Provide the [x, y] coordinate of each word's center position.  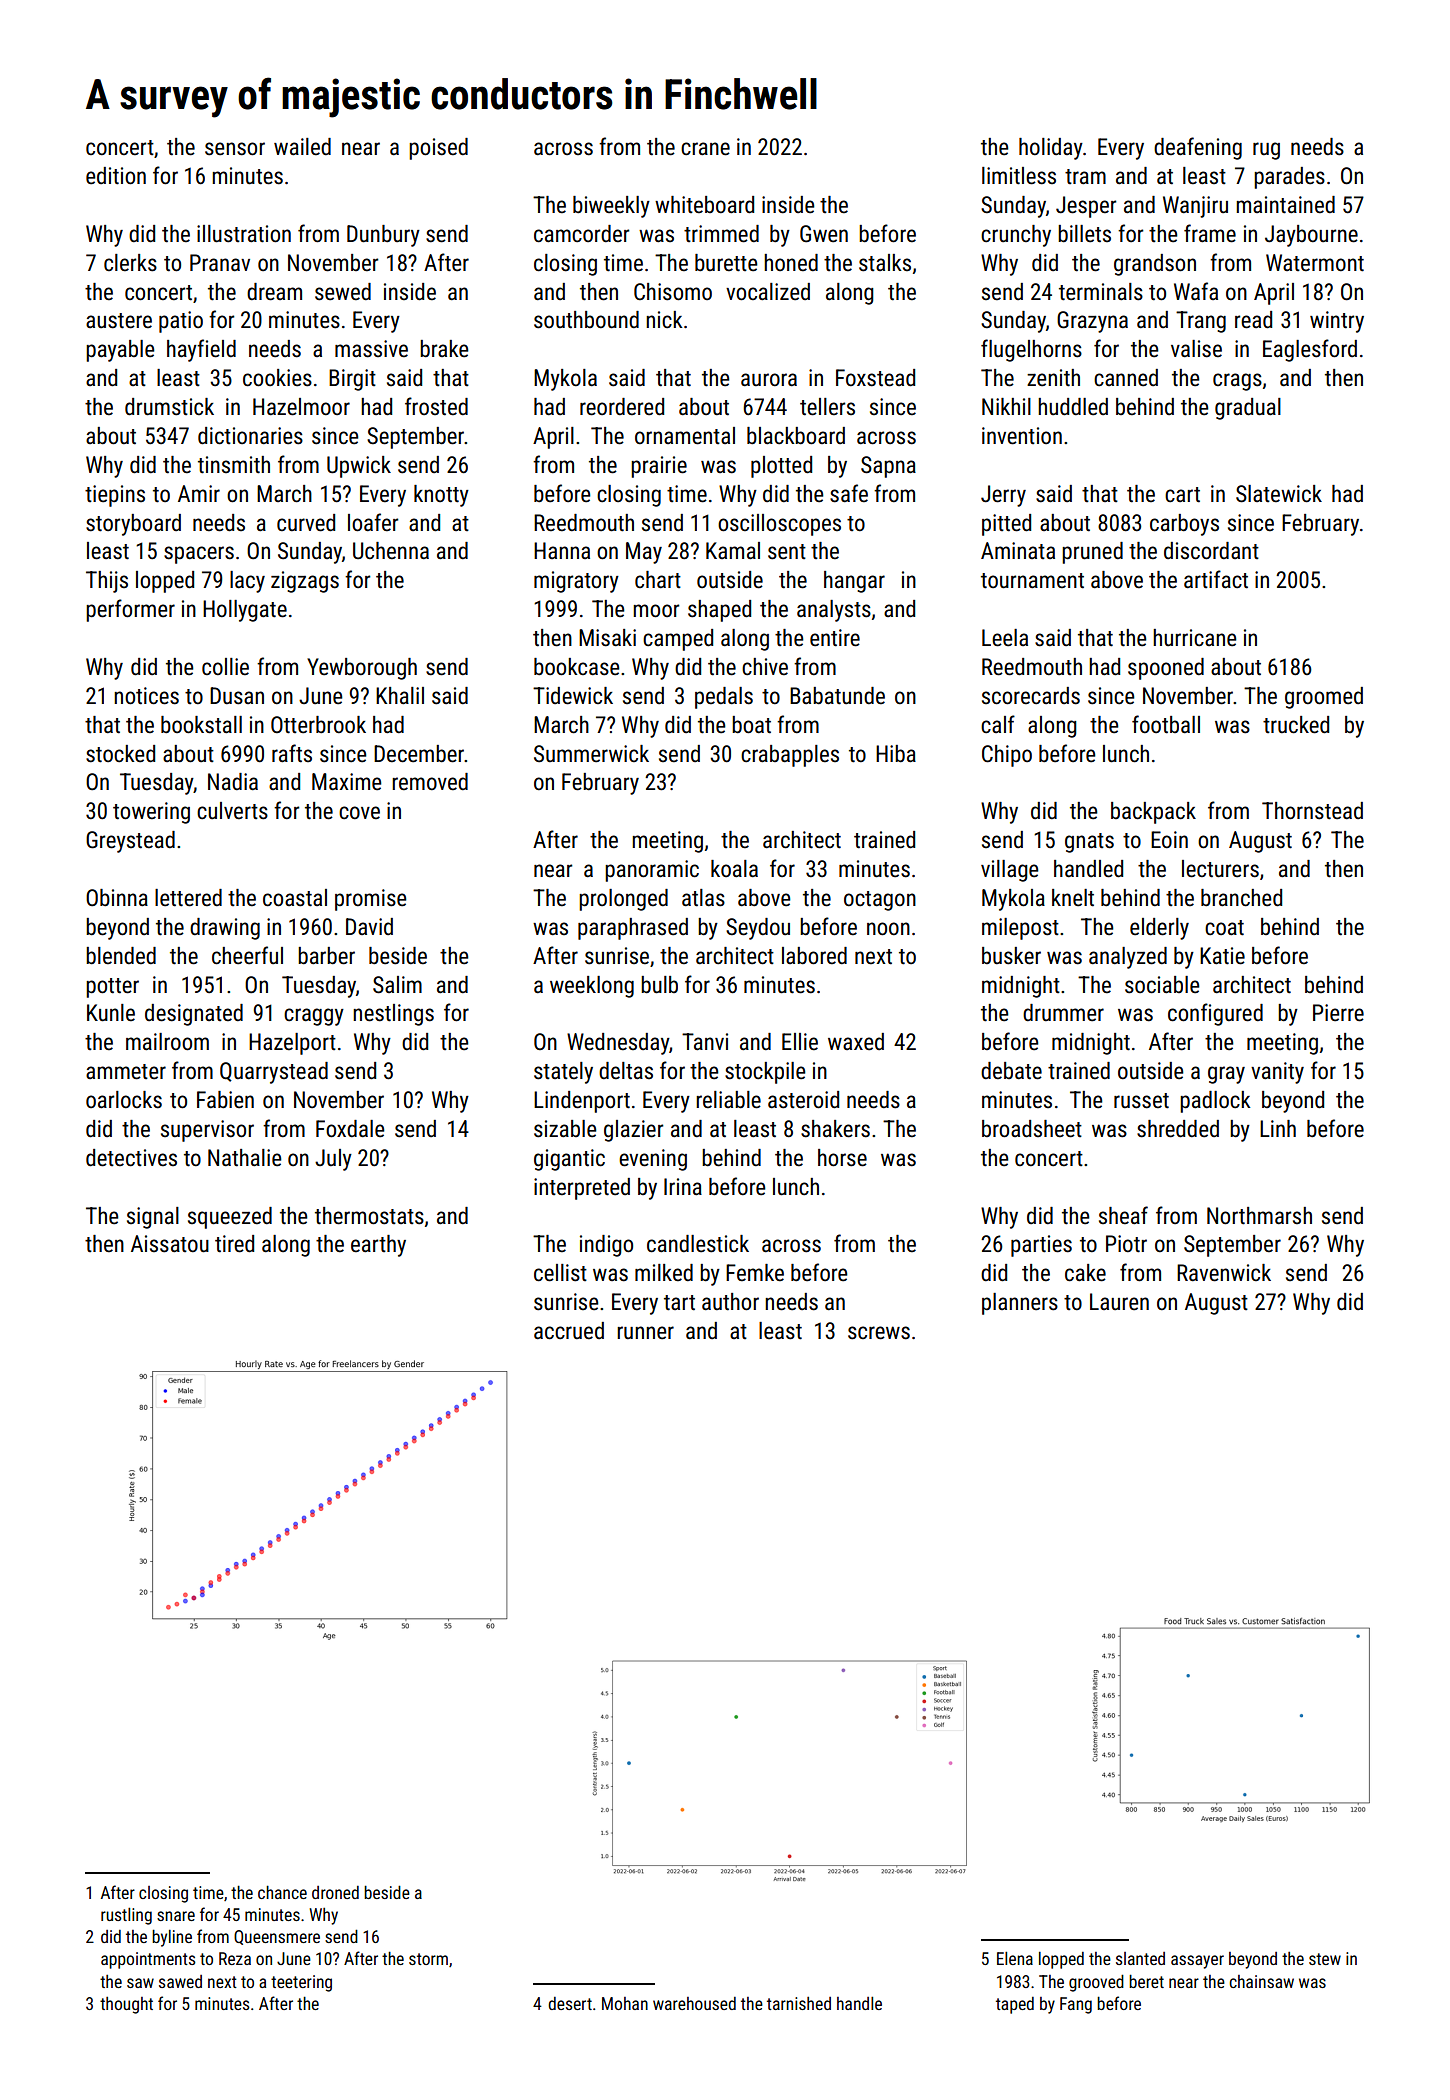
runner [645, 1333]
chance [282, 1892]
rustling [126, 1916]
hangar [854, 582]
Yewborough [362, 669]
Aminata [1018, 550]
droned [335, 1892]
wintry [1337, 322]
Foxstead [875, 378]
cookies [277, 378]
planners [1020, 1304]
